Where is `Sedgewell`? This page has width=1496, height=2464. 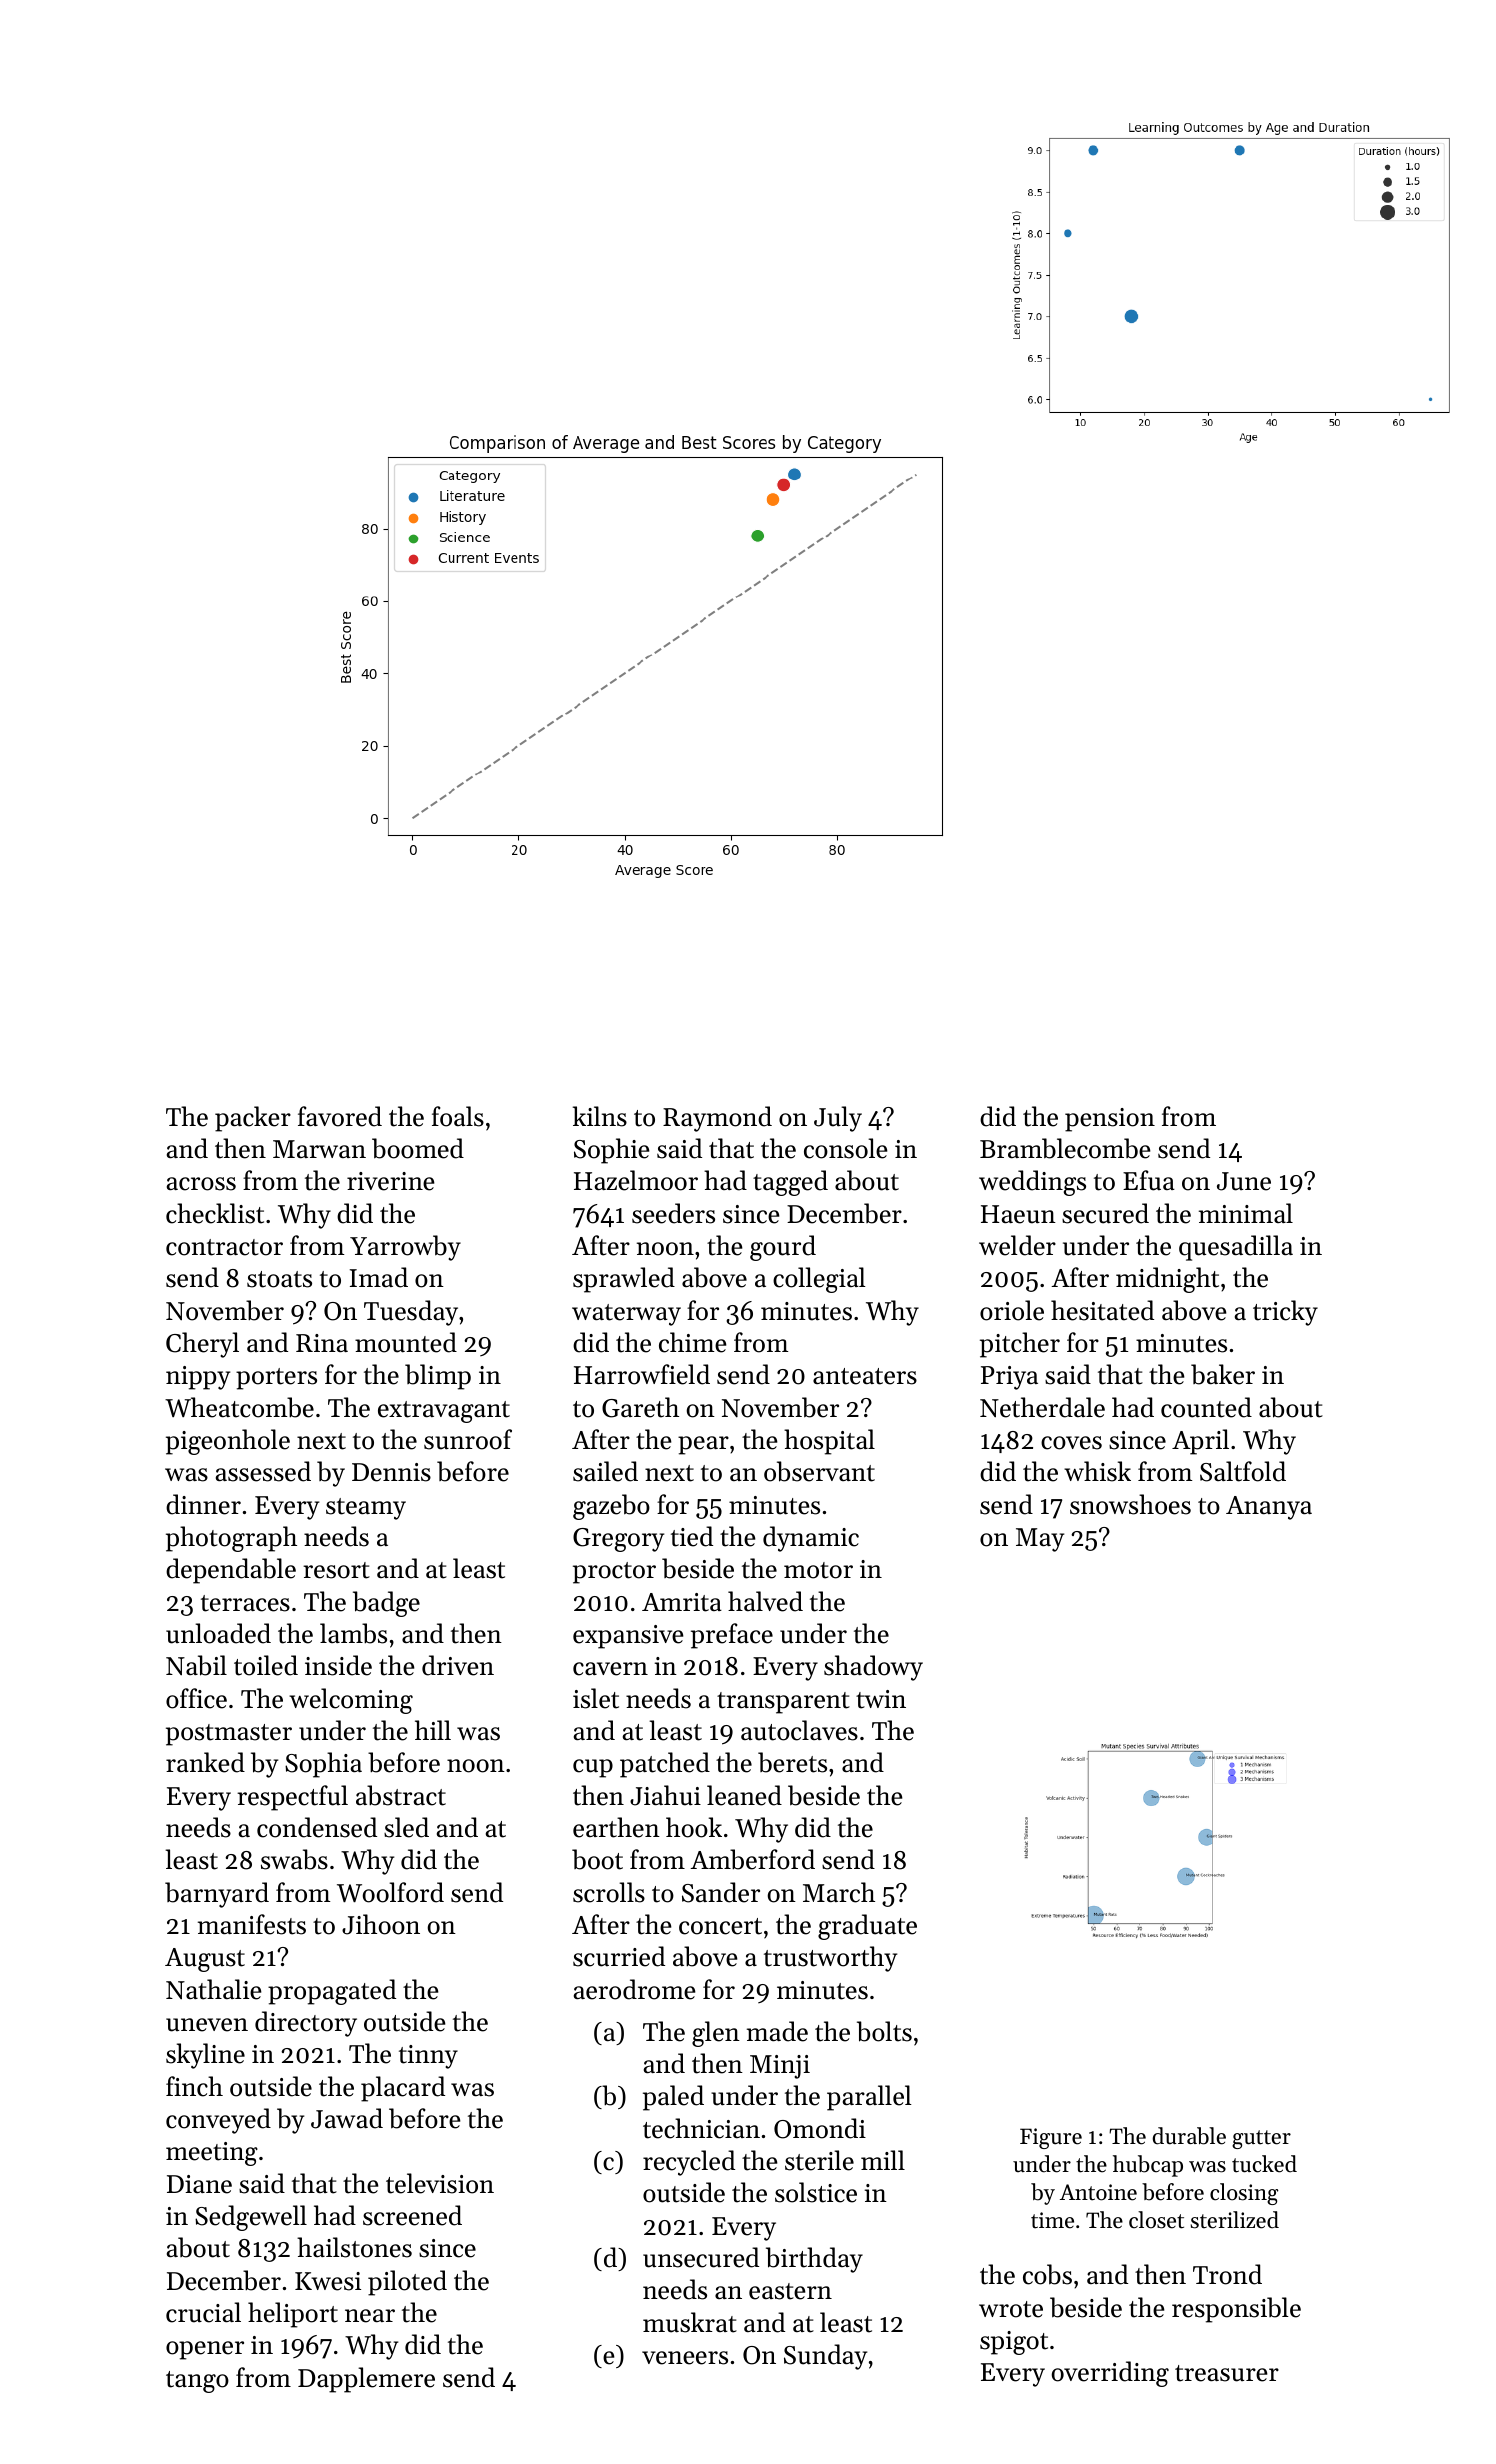
Sedgewell is located at coordinates (251, 2218).
